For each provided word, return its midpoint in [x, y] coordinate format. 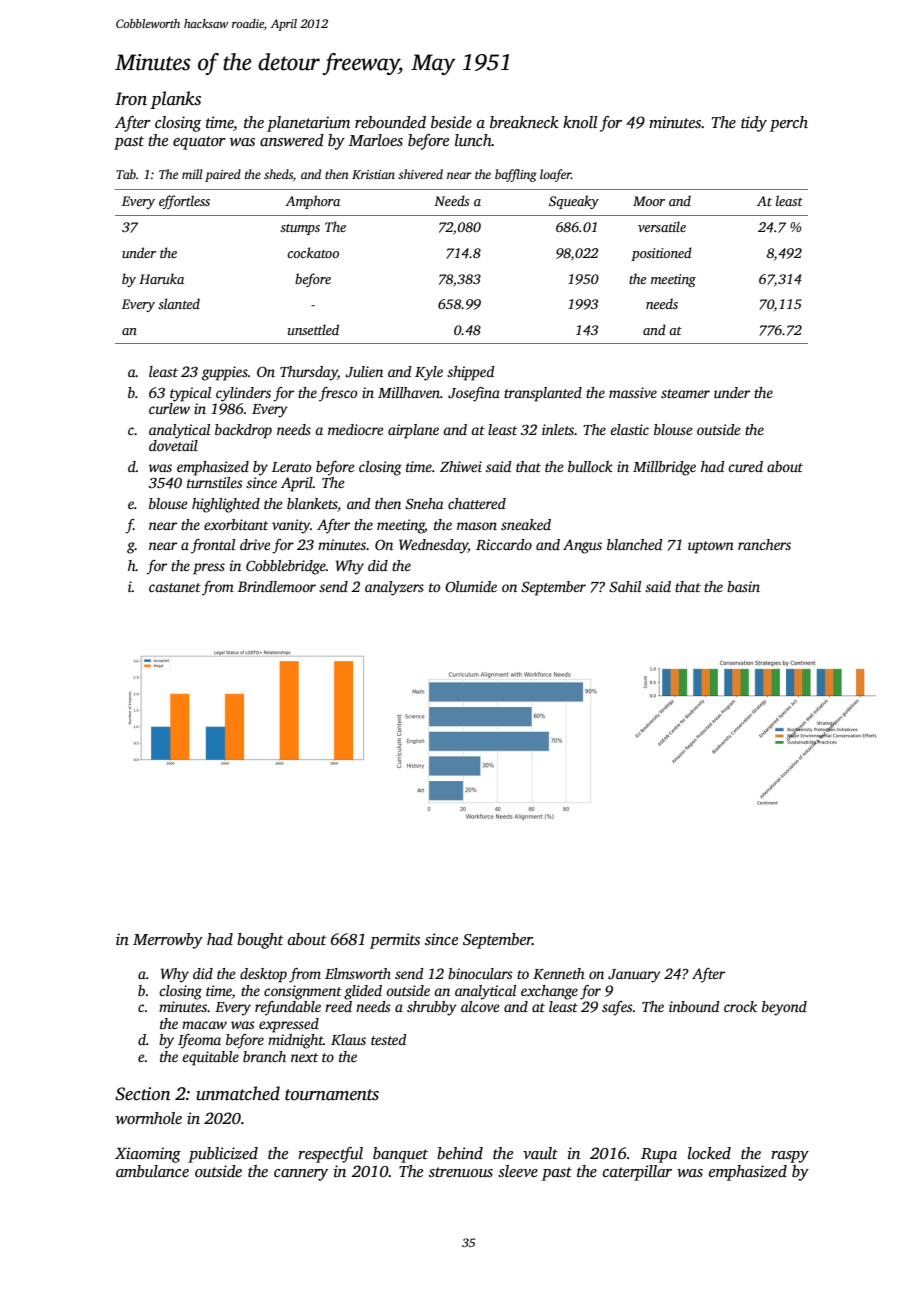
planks [175, 100]
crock [740, 1006]
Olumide [471, 586]
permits [395, 941]
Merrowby [168, 941]
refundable [288, 1008]
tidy [754, 124]
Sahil [625, 586]
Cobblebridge [286, 567]
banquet [400, 1155]
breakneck [524, 122]
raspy [790, 1157]
